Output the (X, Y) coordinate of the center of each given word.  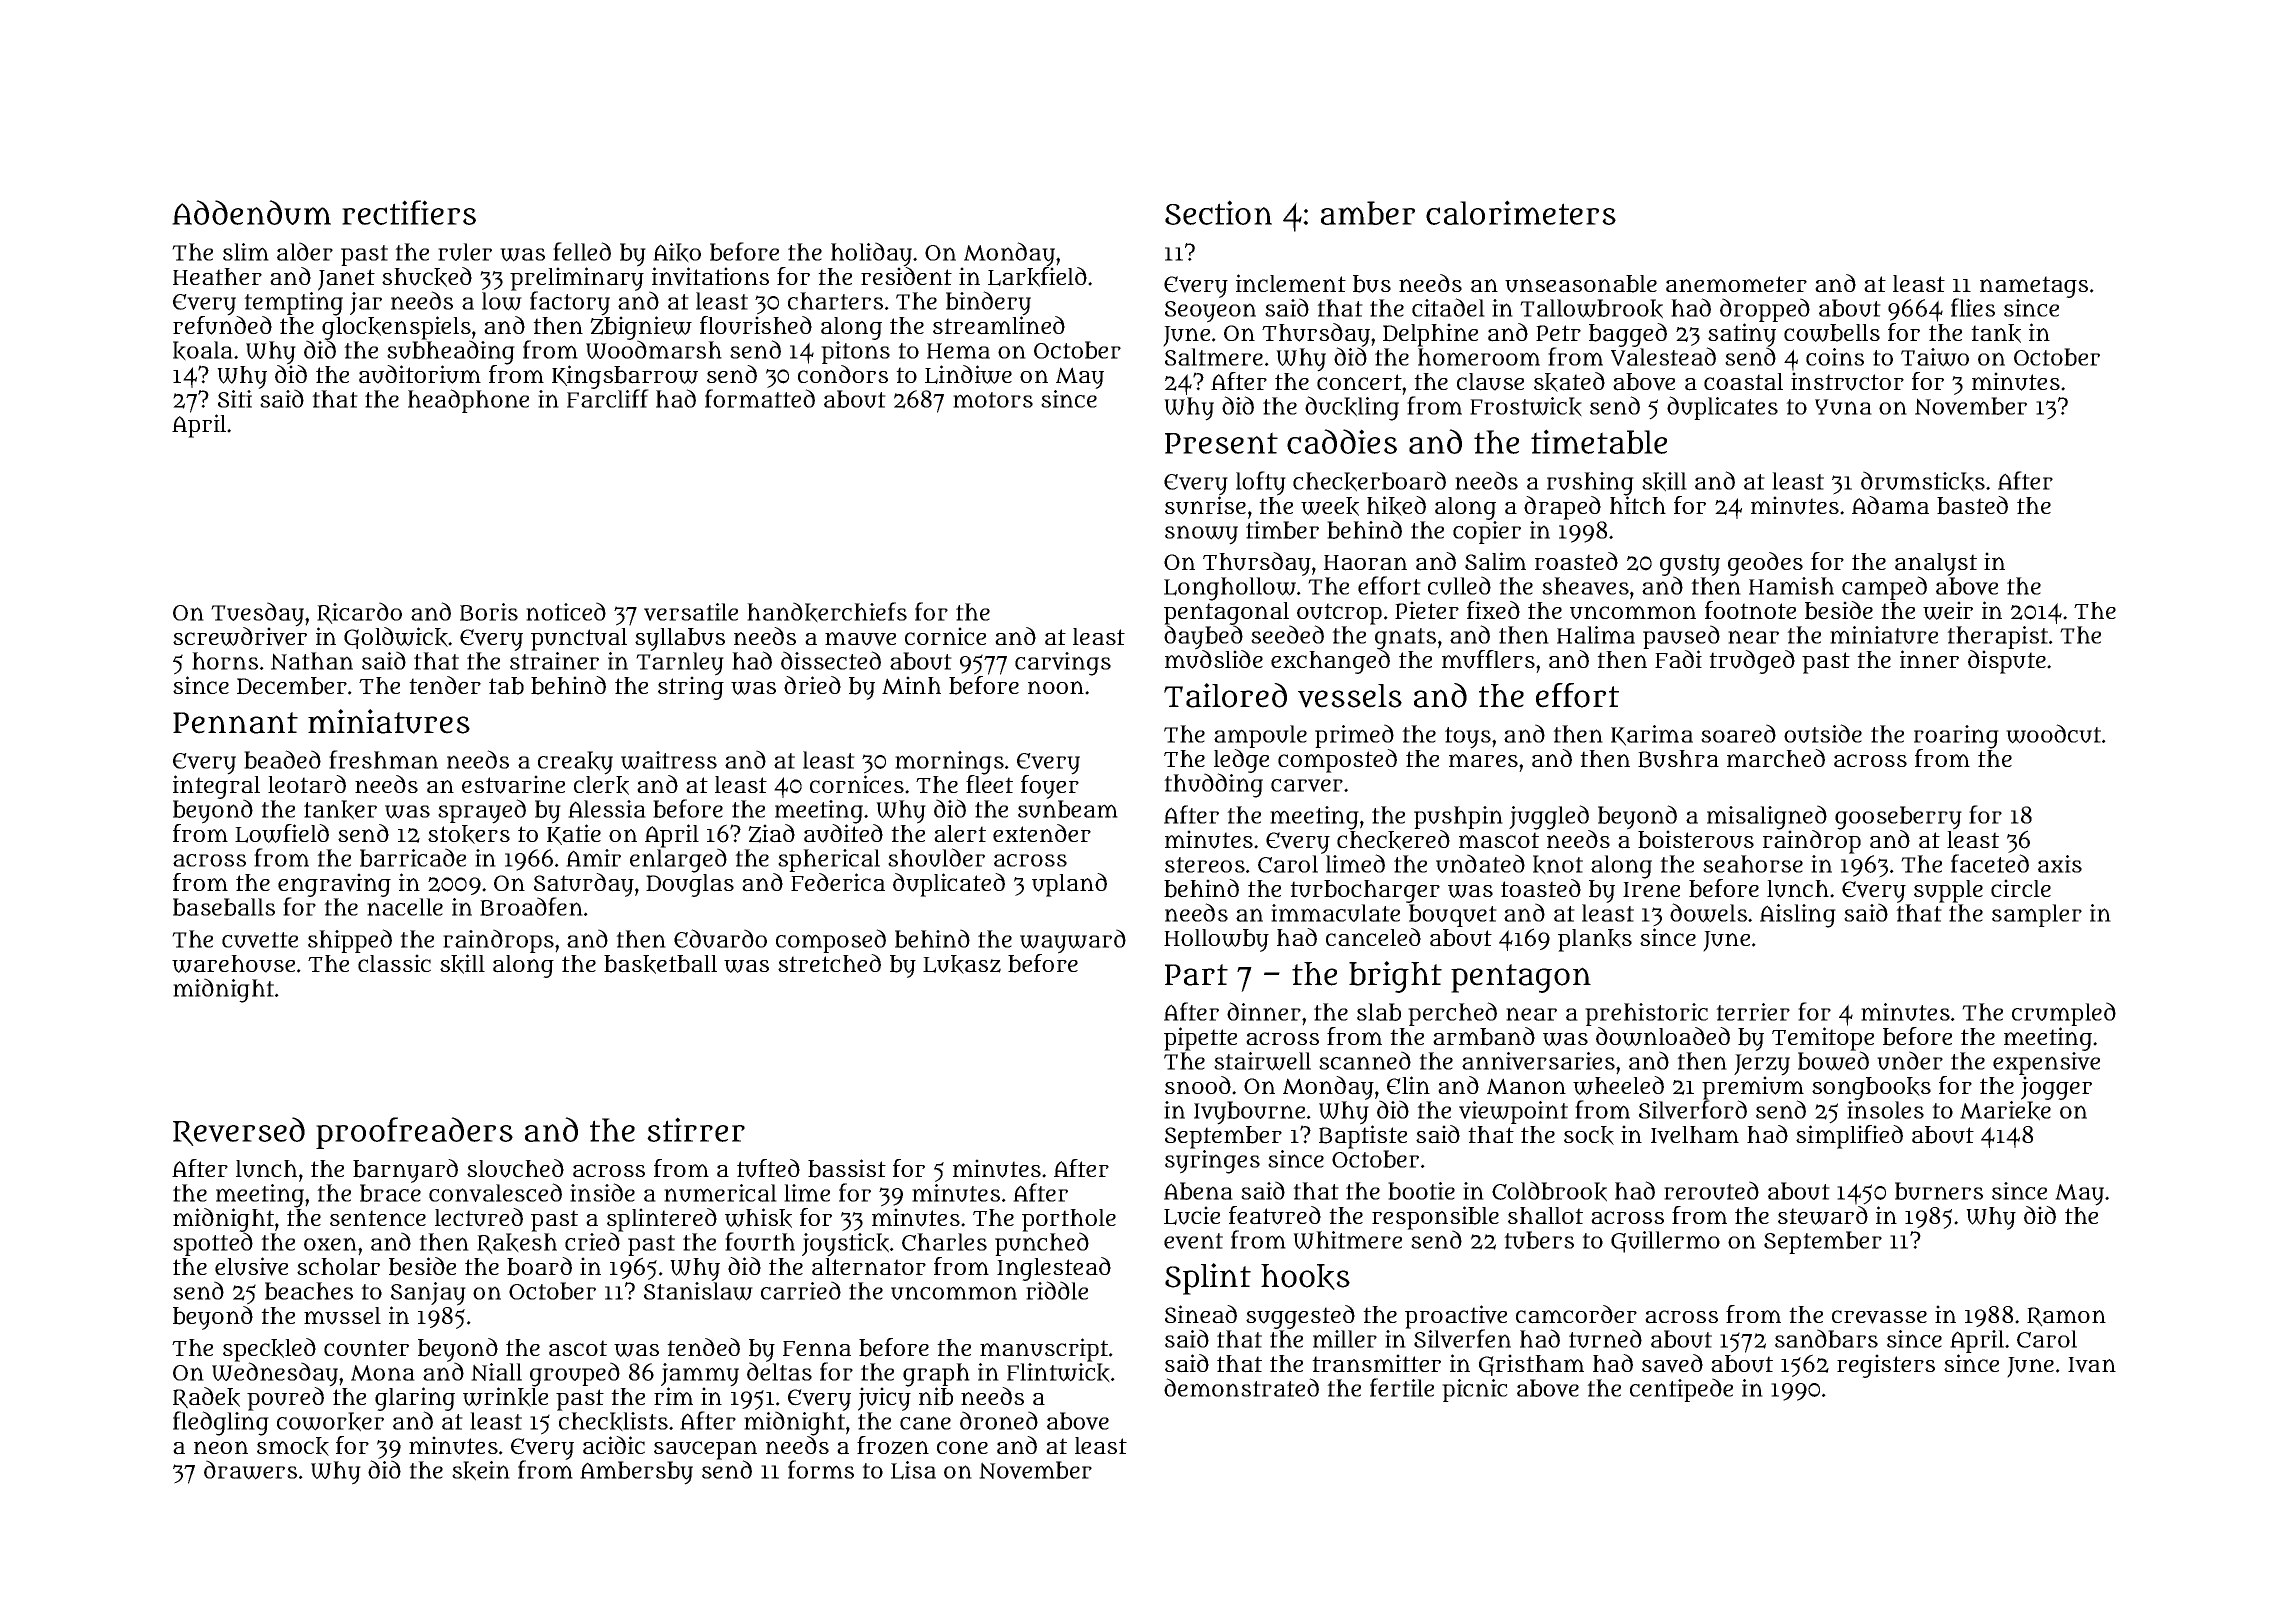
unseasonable (1581, 284)
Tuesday (257, 614)
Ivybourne (1249, 1113)
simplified (1849, 1137)
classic (394, 963)
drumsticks (1923, 481)
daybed (1203, 638)
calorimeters (1521, 212)
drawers (250, 1470)
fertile (1402, 1387)
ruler (465, 252)
